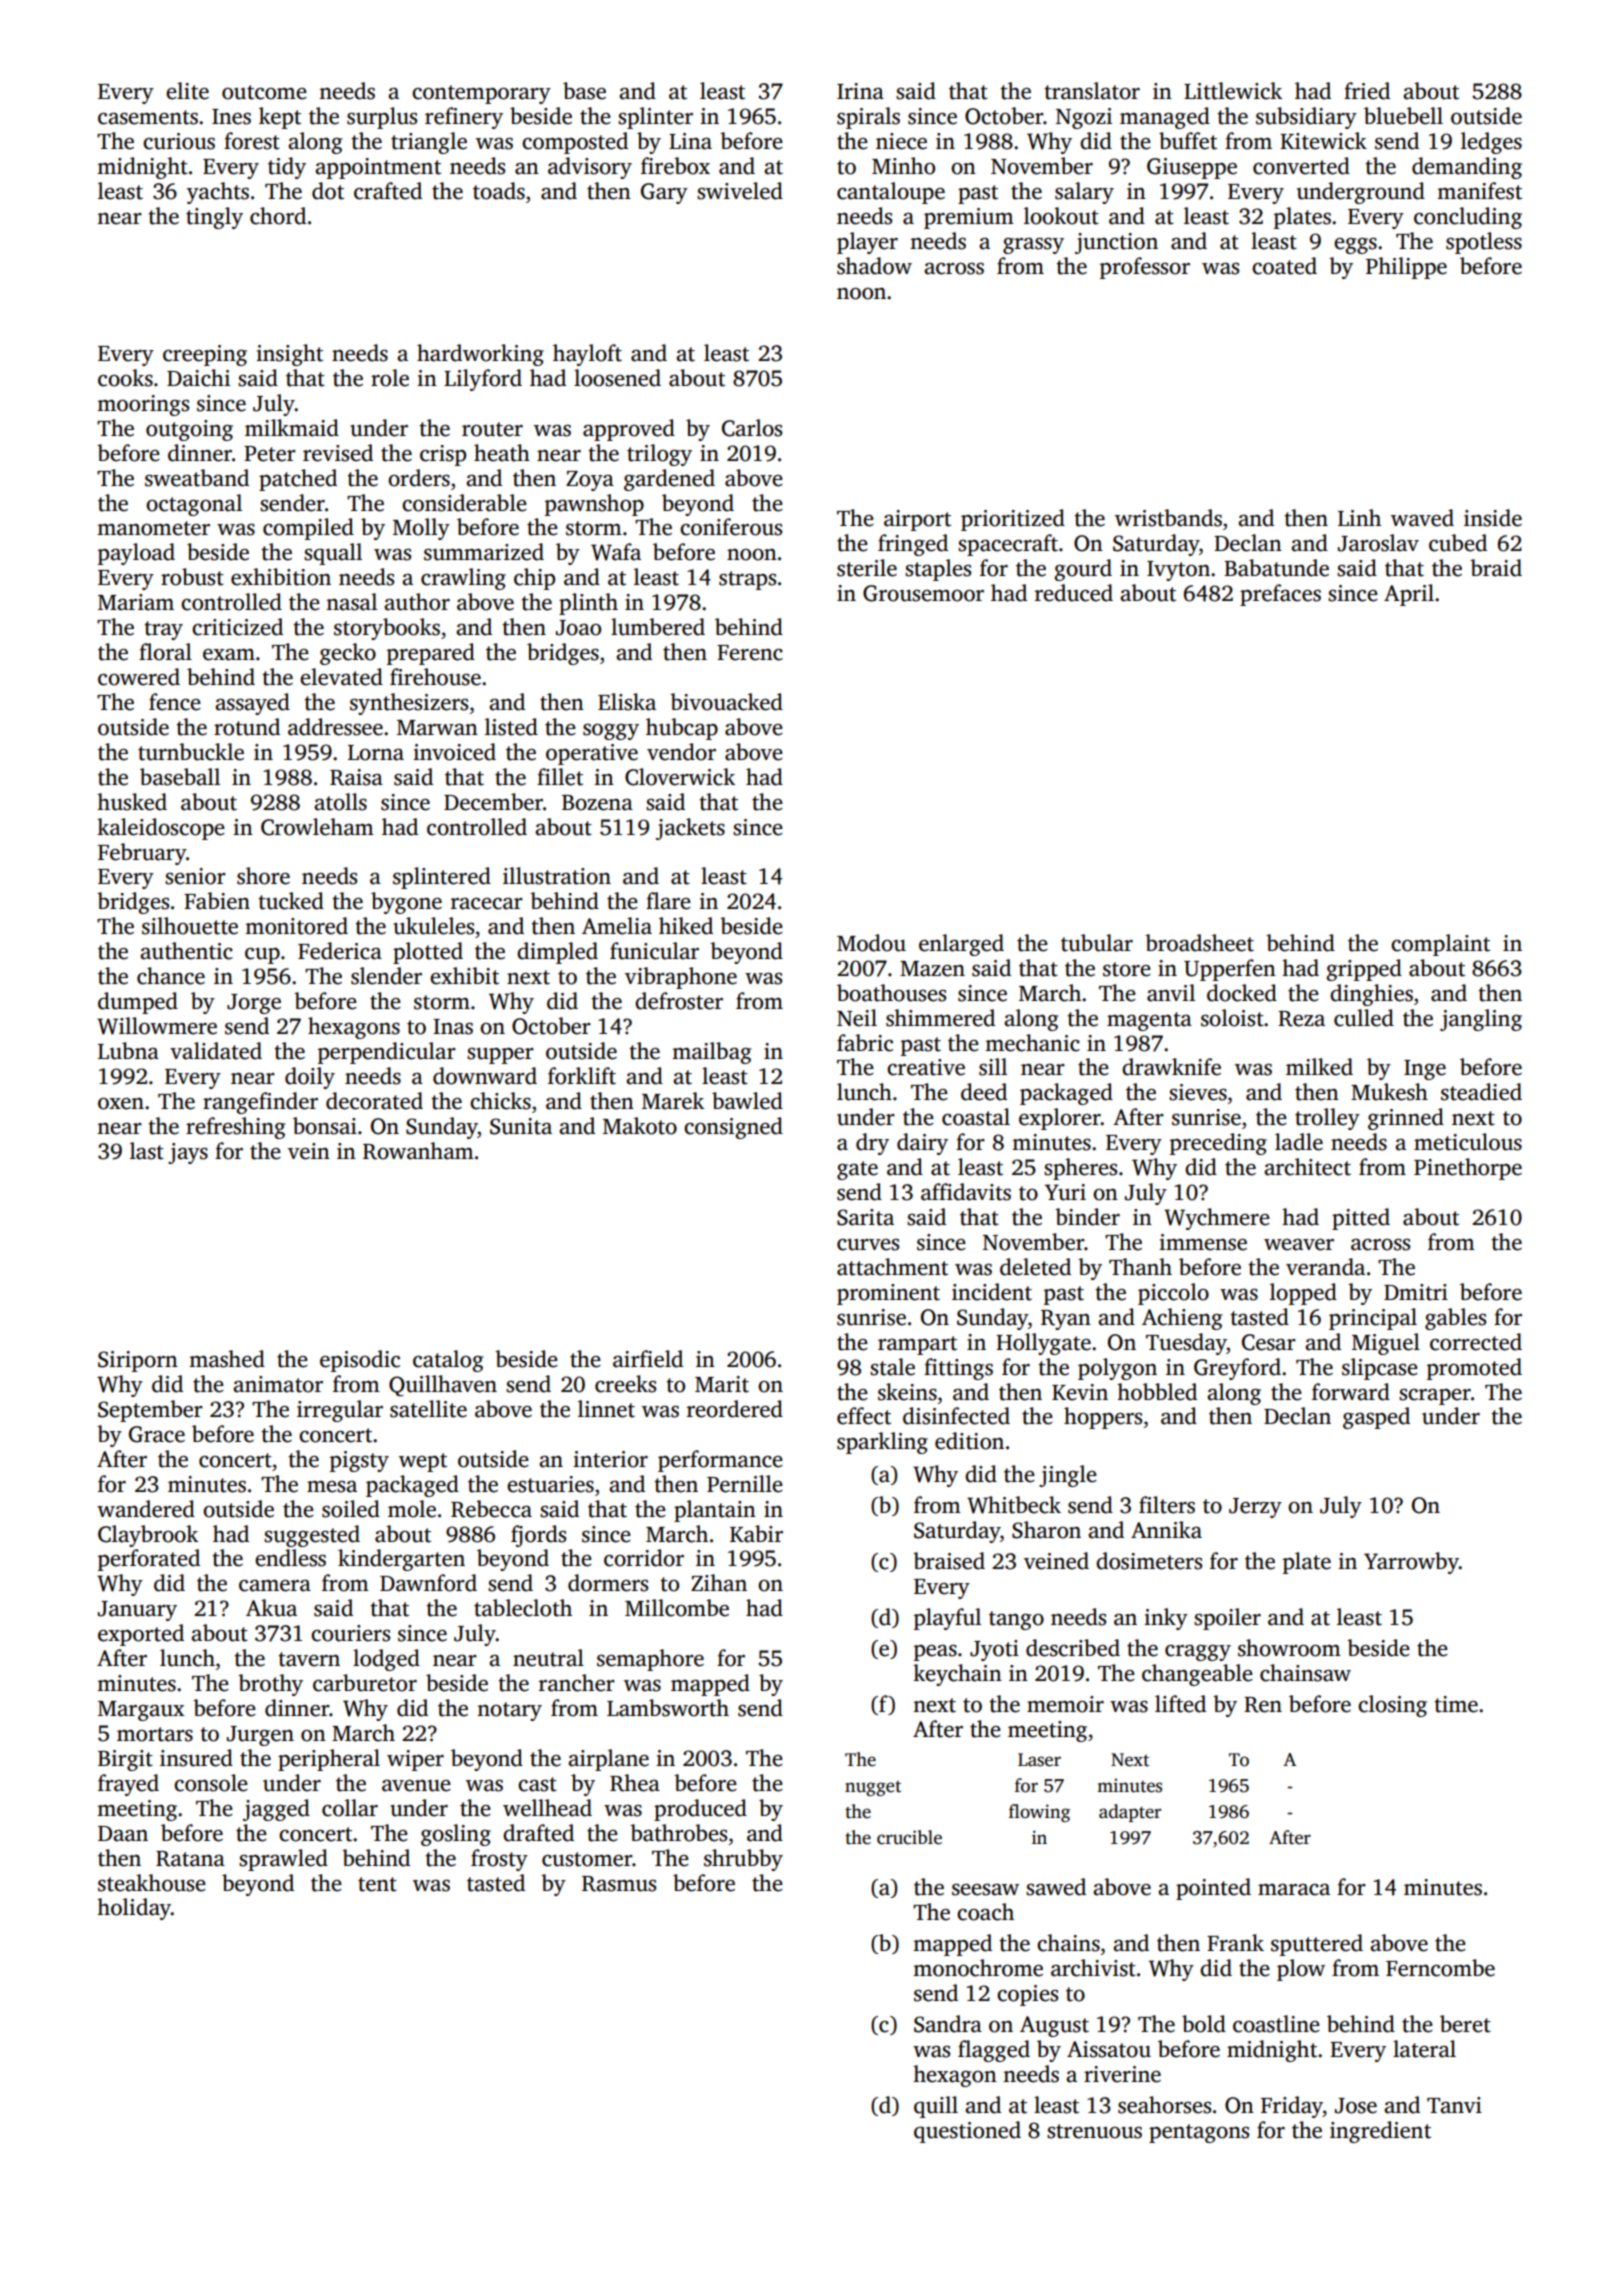  What do you see at coordinates (1186, 1344) in the screenshot?
I see `Tuesday` at bounding box center [1186, 1344].
